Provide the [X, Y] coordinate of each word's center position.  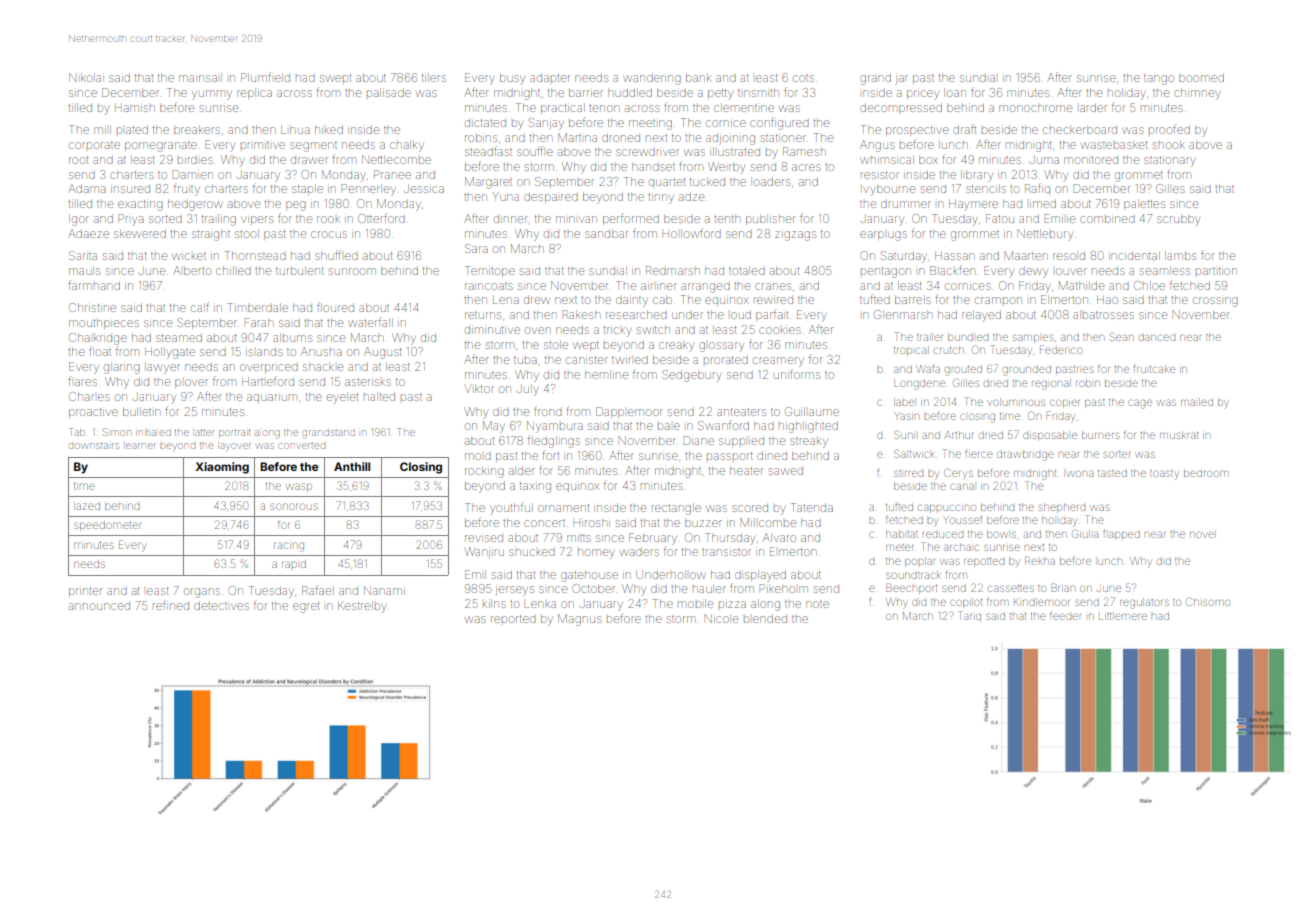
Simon [117, 432]
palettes [1144, 204]
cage [1140, 404]
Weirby [726, 168]
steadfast [488, 151]
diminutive [492, 330]
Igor [79, 220]
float [100, 351]
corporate [94, 145]
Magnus [580, 620]
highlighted [808, 427]
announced [99, 606]
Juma [1044, 160]
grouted [963, 371]
